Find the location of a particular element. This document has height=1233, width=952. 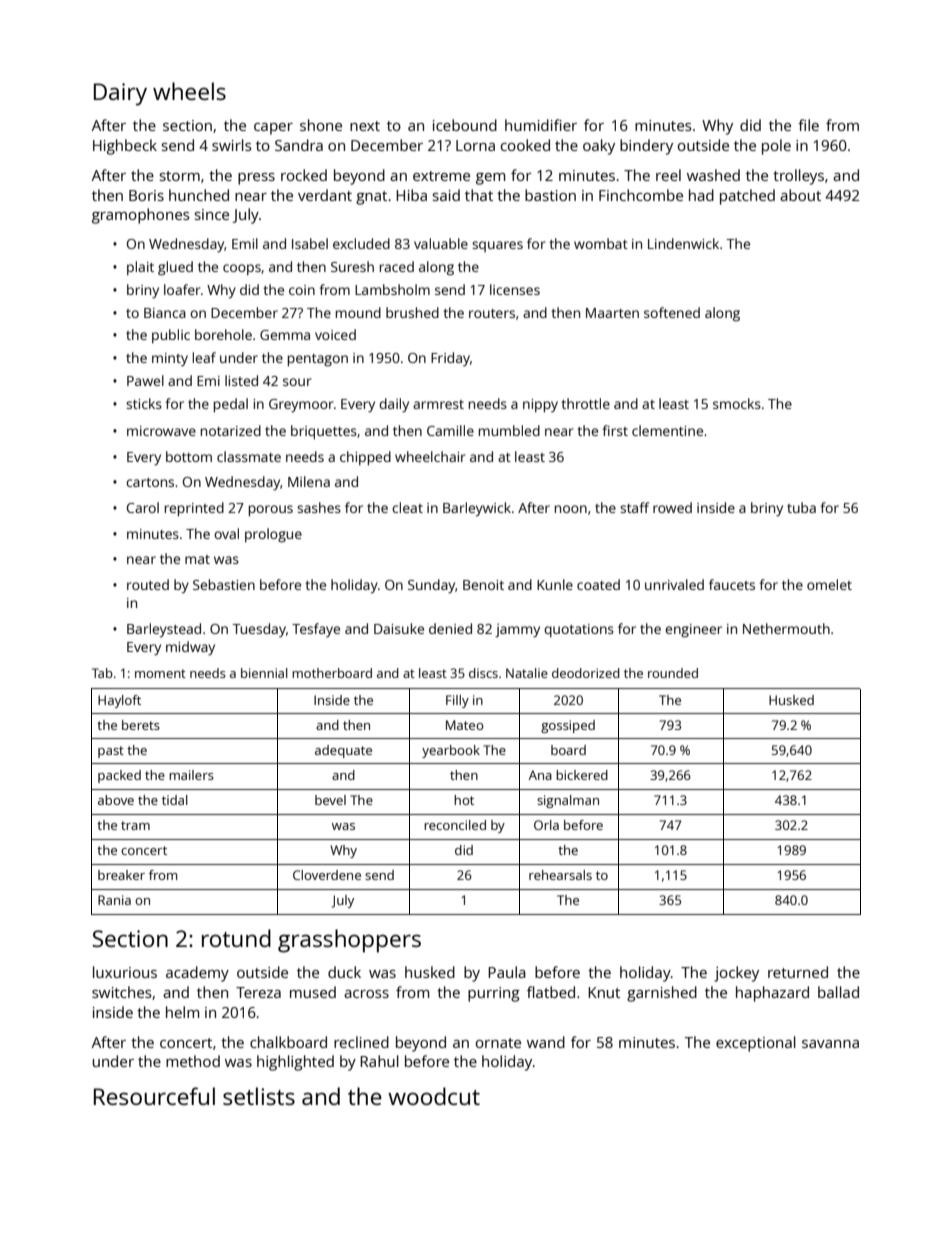

unrivaled is located at coordinates (674, 584).
